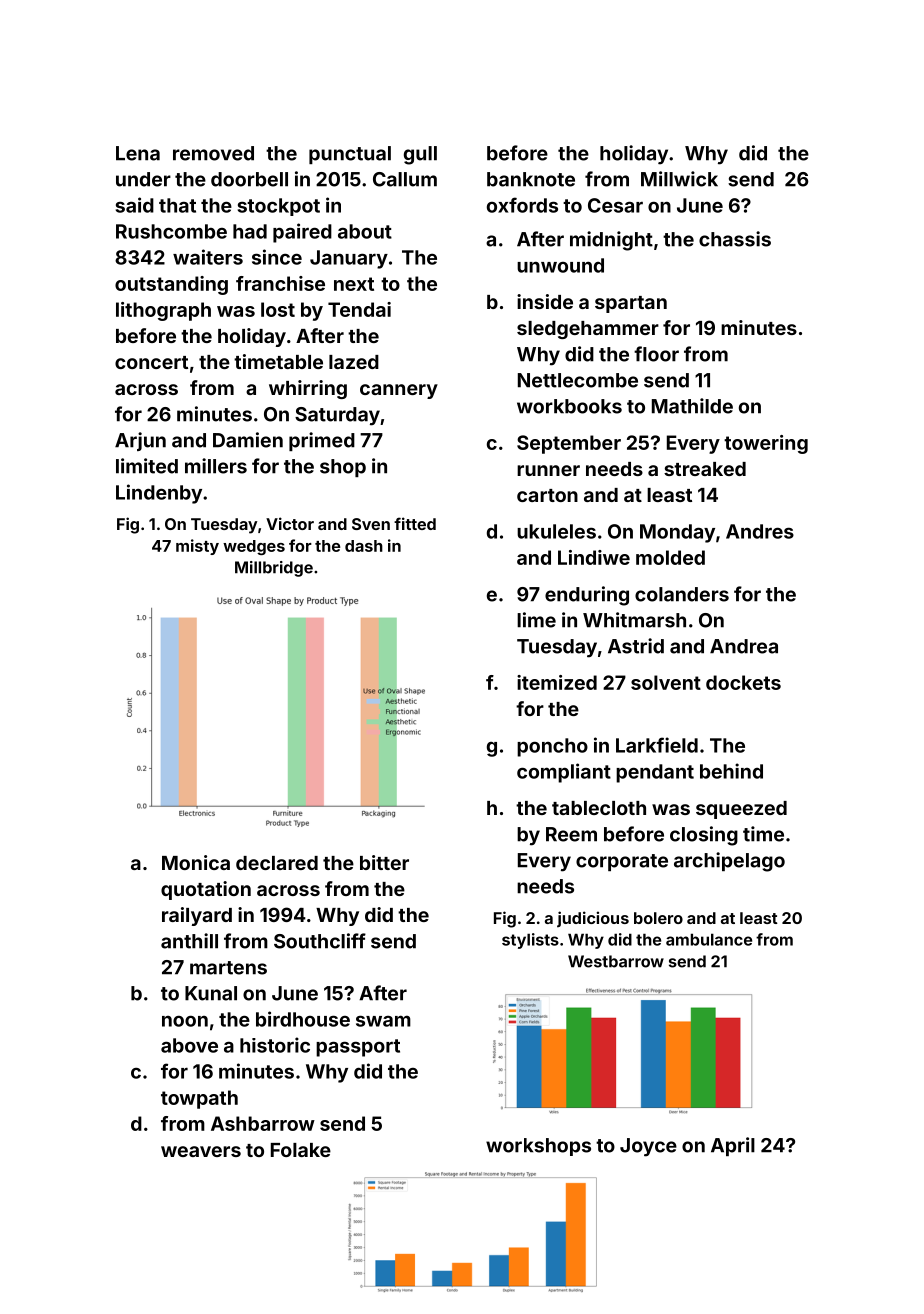 This page has height=1314, width=924. Describe the element at coordinates (135, 205) in the page. I see `said` at that location.
